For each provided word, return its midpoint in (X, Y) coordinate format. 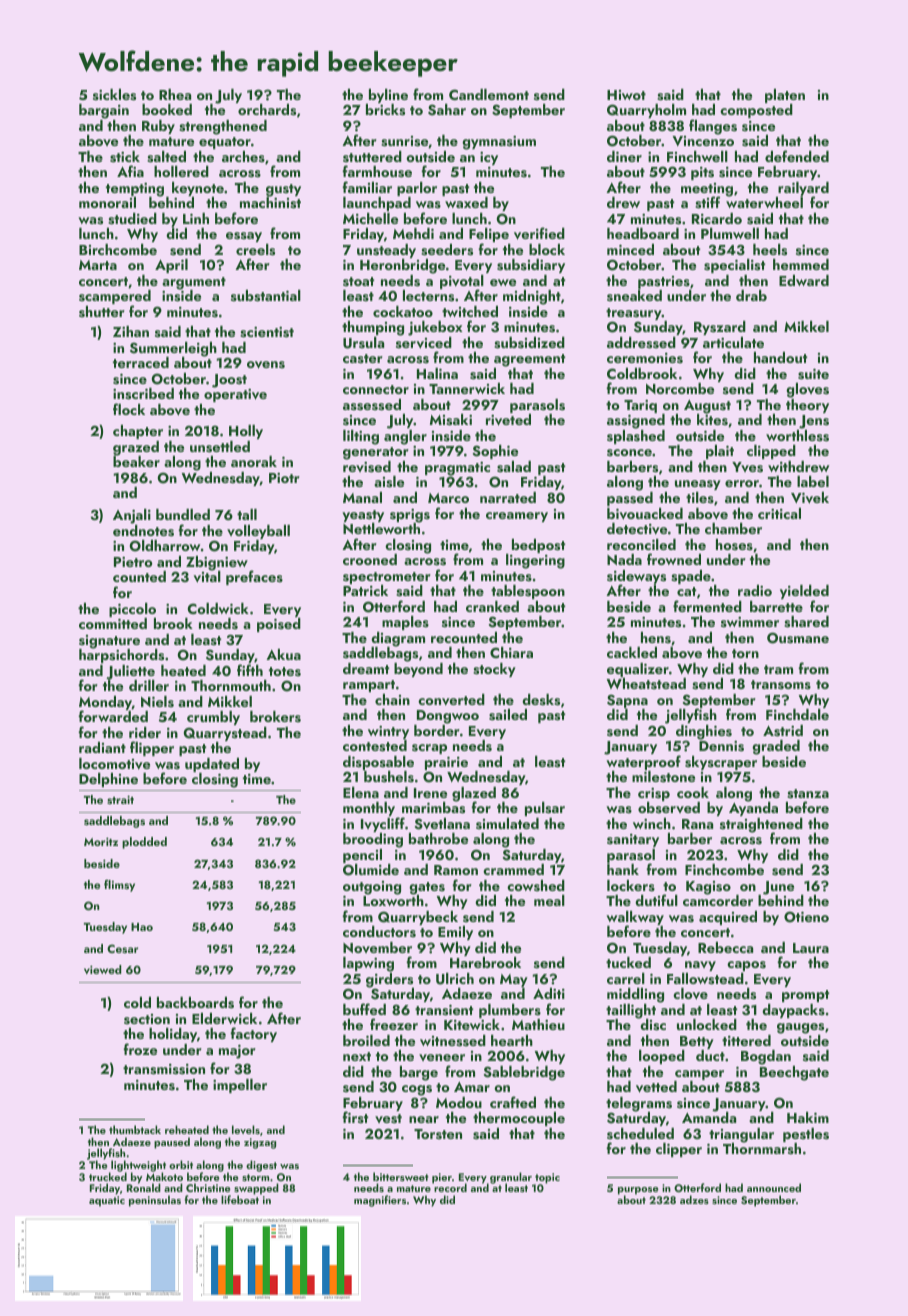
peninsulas (155, 1201)
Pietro (133, 562)
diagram (398, 639)
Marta (98, 265)
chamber (733, 528)
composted (756, 111)
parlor (417, 189)
